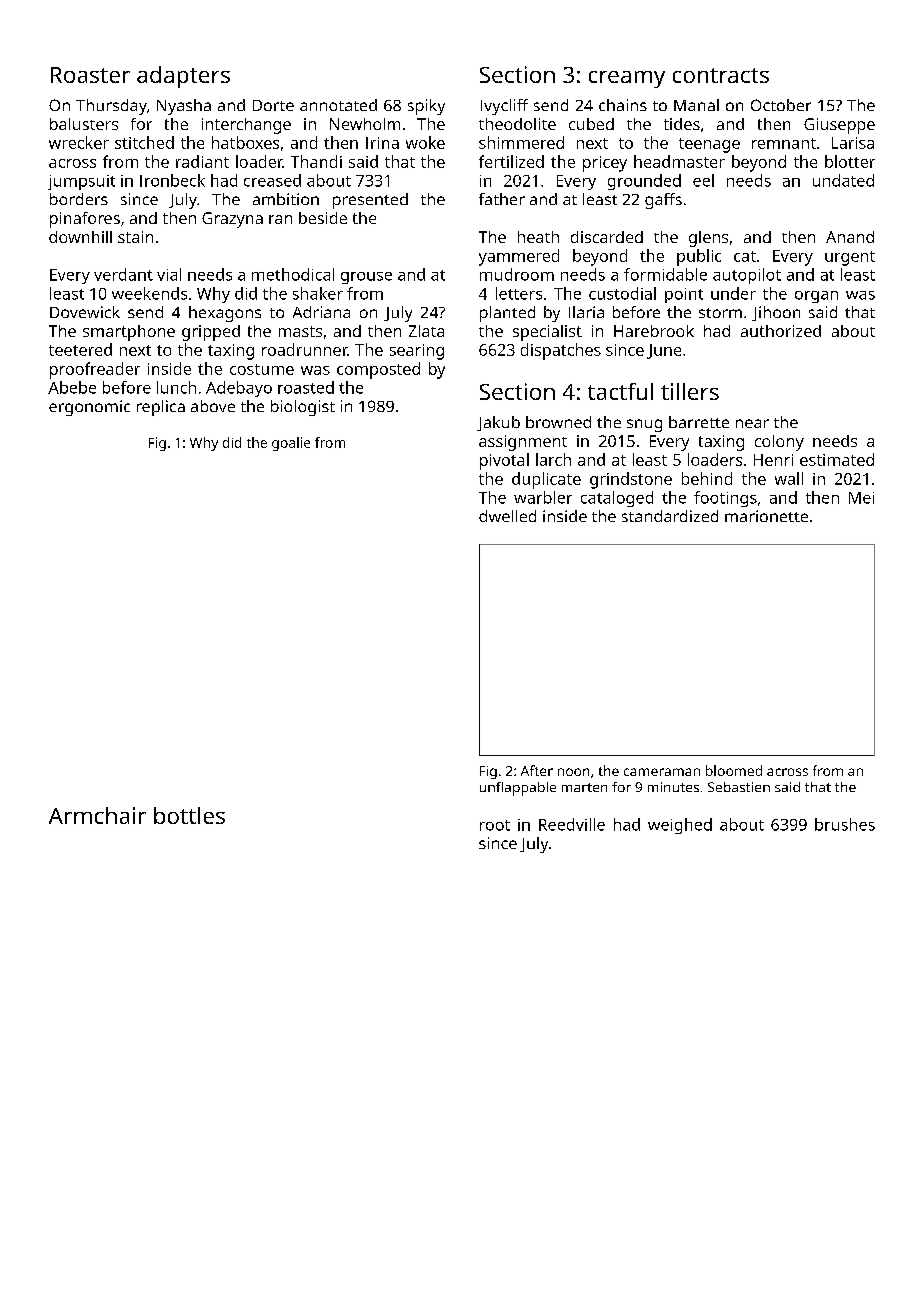 The width and height of the page is (924, 1314). What do you see at coordinates (721, 75) in the page?
I see `contracts` at bounding box center [721, 75].
